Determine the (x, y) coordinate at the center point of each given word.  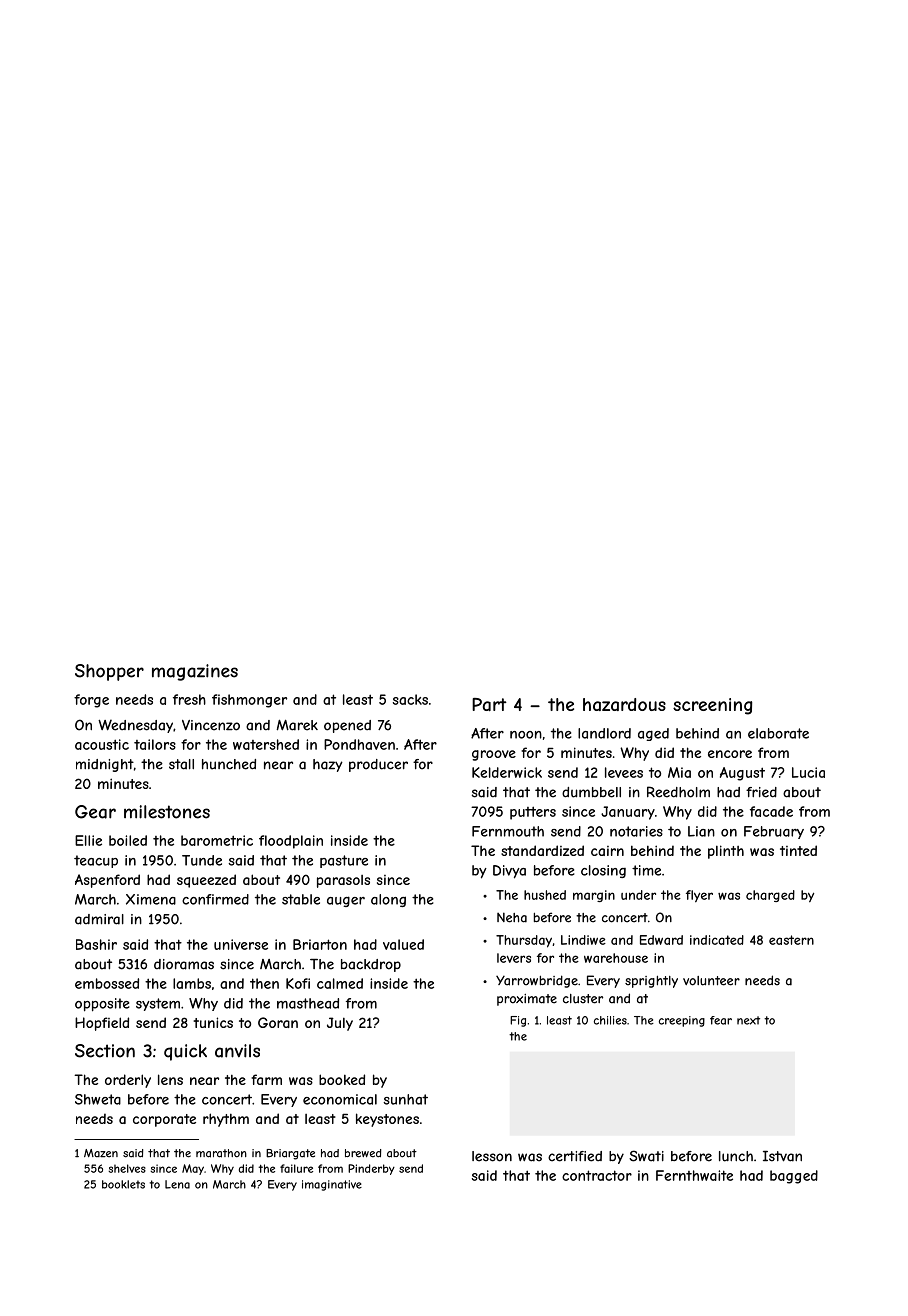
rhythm (226, 1120)
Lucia (808, 772)
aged (653, 734)
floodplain (291, 842)
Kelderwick (507, 772)
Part (489, 704)
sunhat (405, 1099)
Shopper (109, 672)
